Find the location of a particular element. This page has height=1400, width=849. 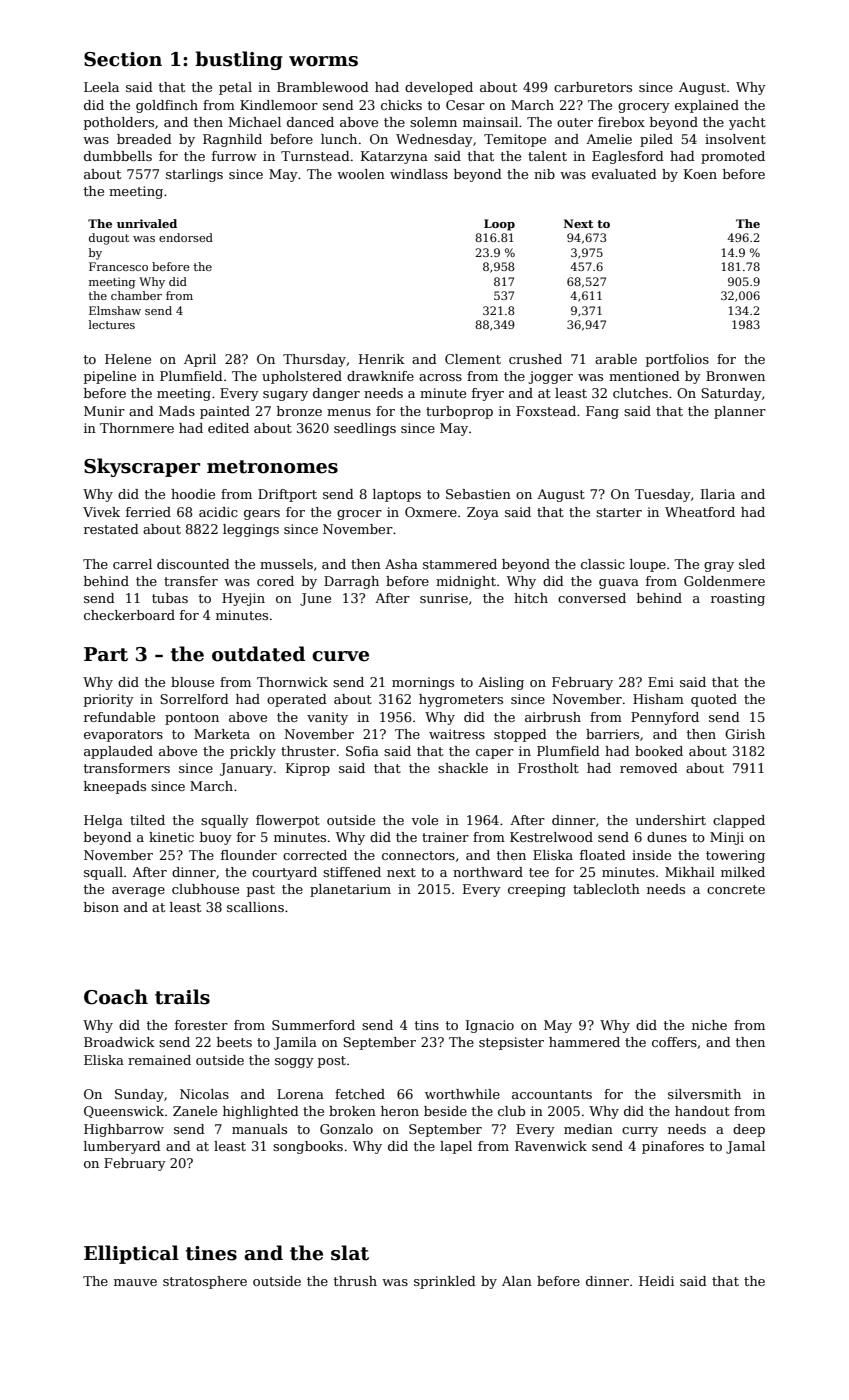

gears is located at coordinates (262, 515).
